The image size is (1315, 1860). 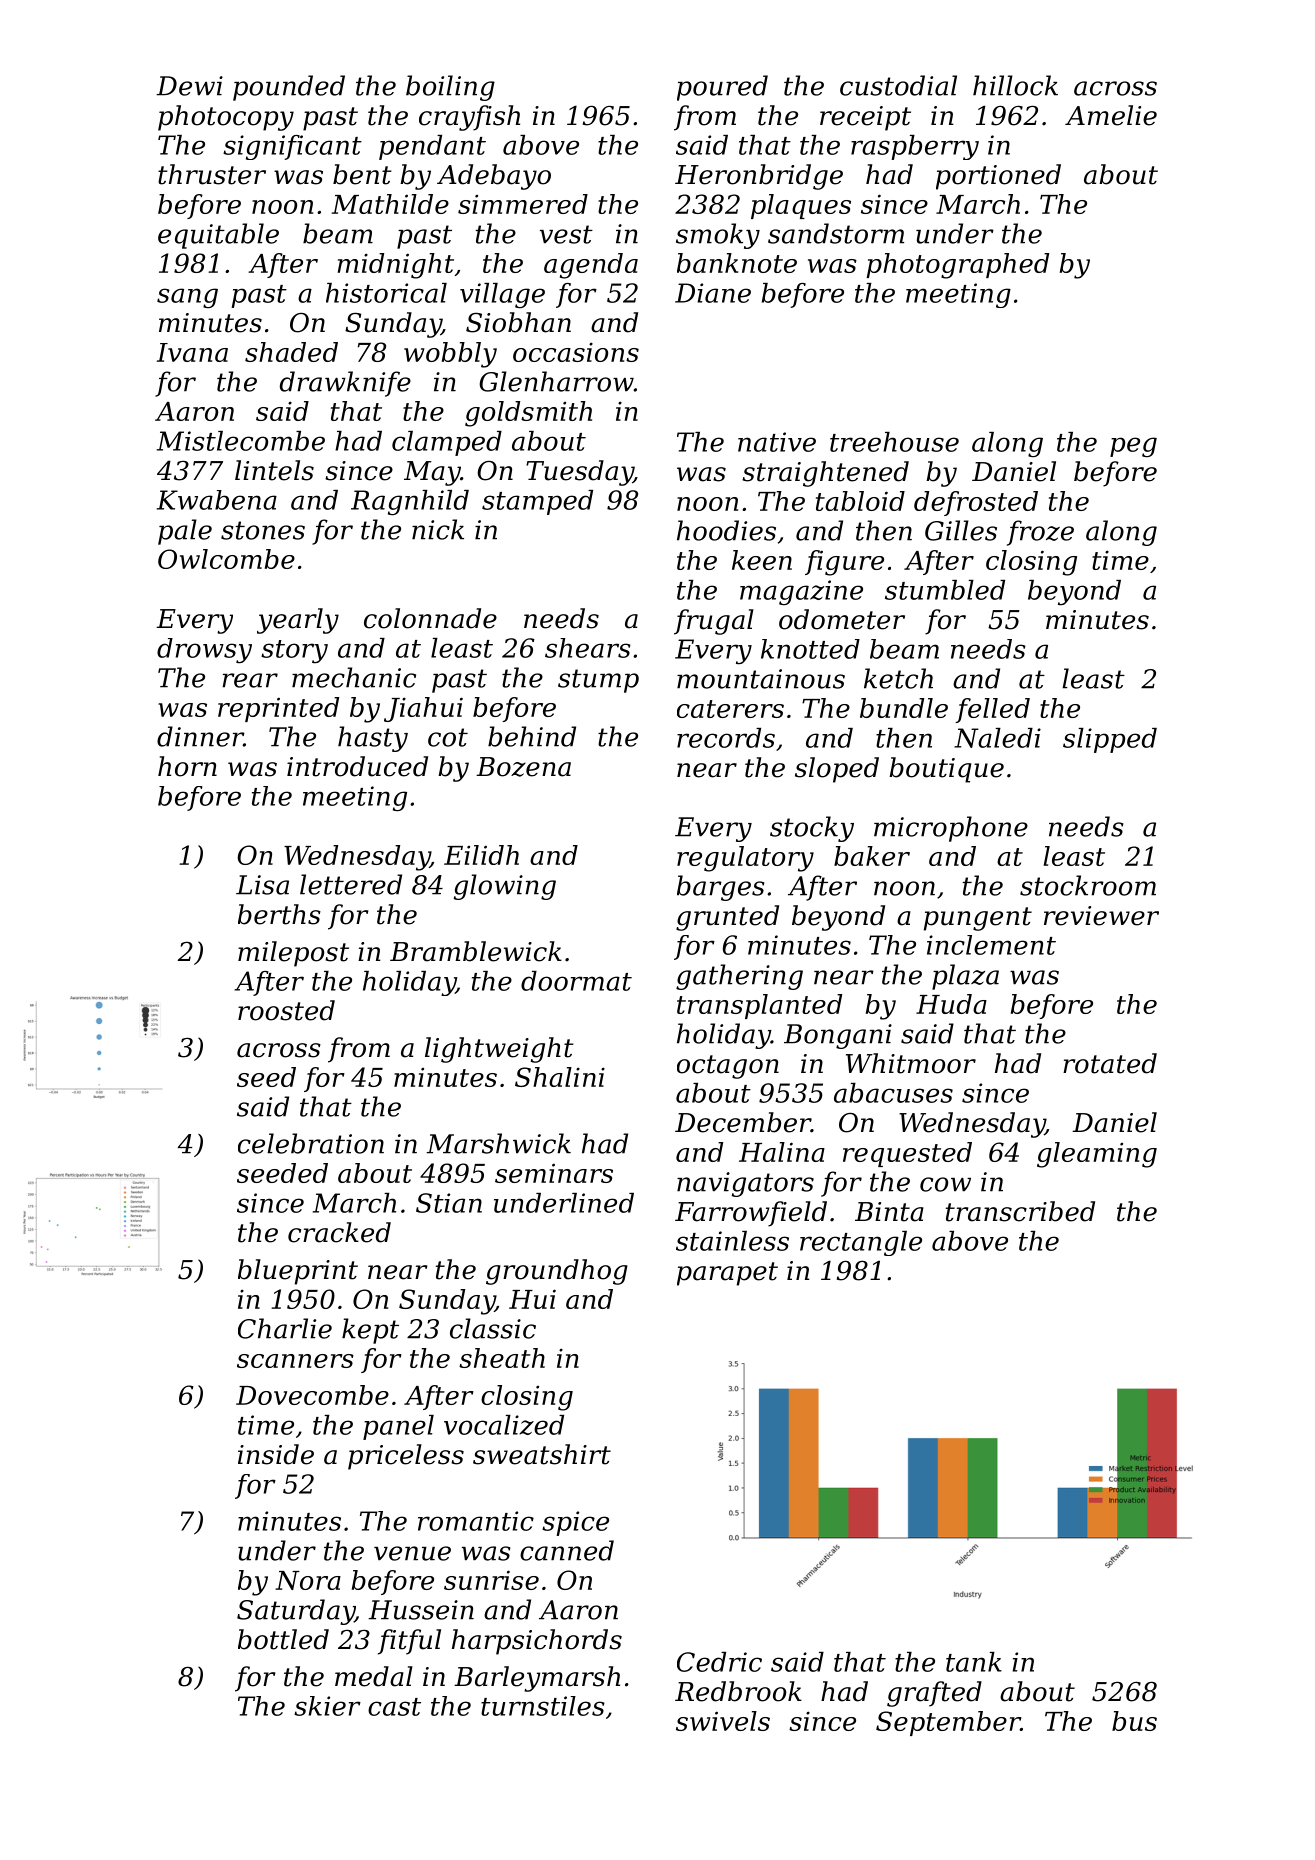 What do you see at coordinates (911, 1063) in the screenshot?
I see `Whitmoor` at bounding box center [911, 1063].
